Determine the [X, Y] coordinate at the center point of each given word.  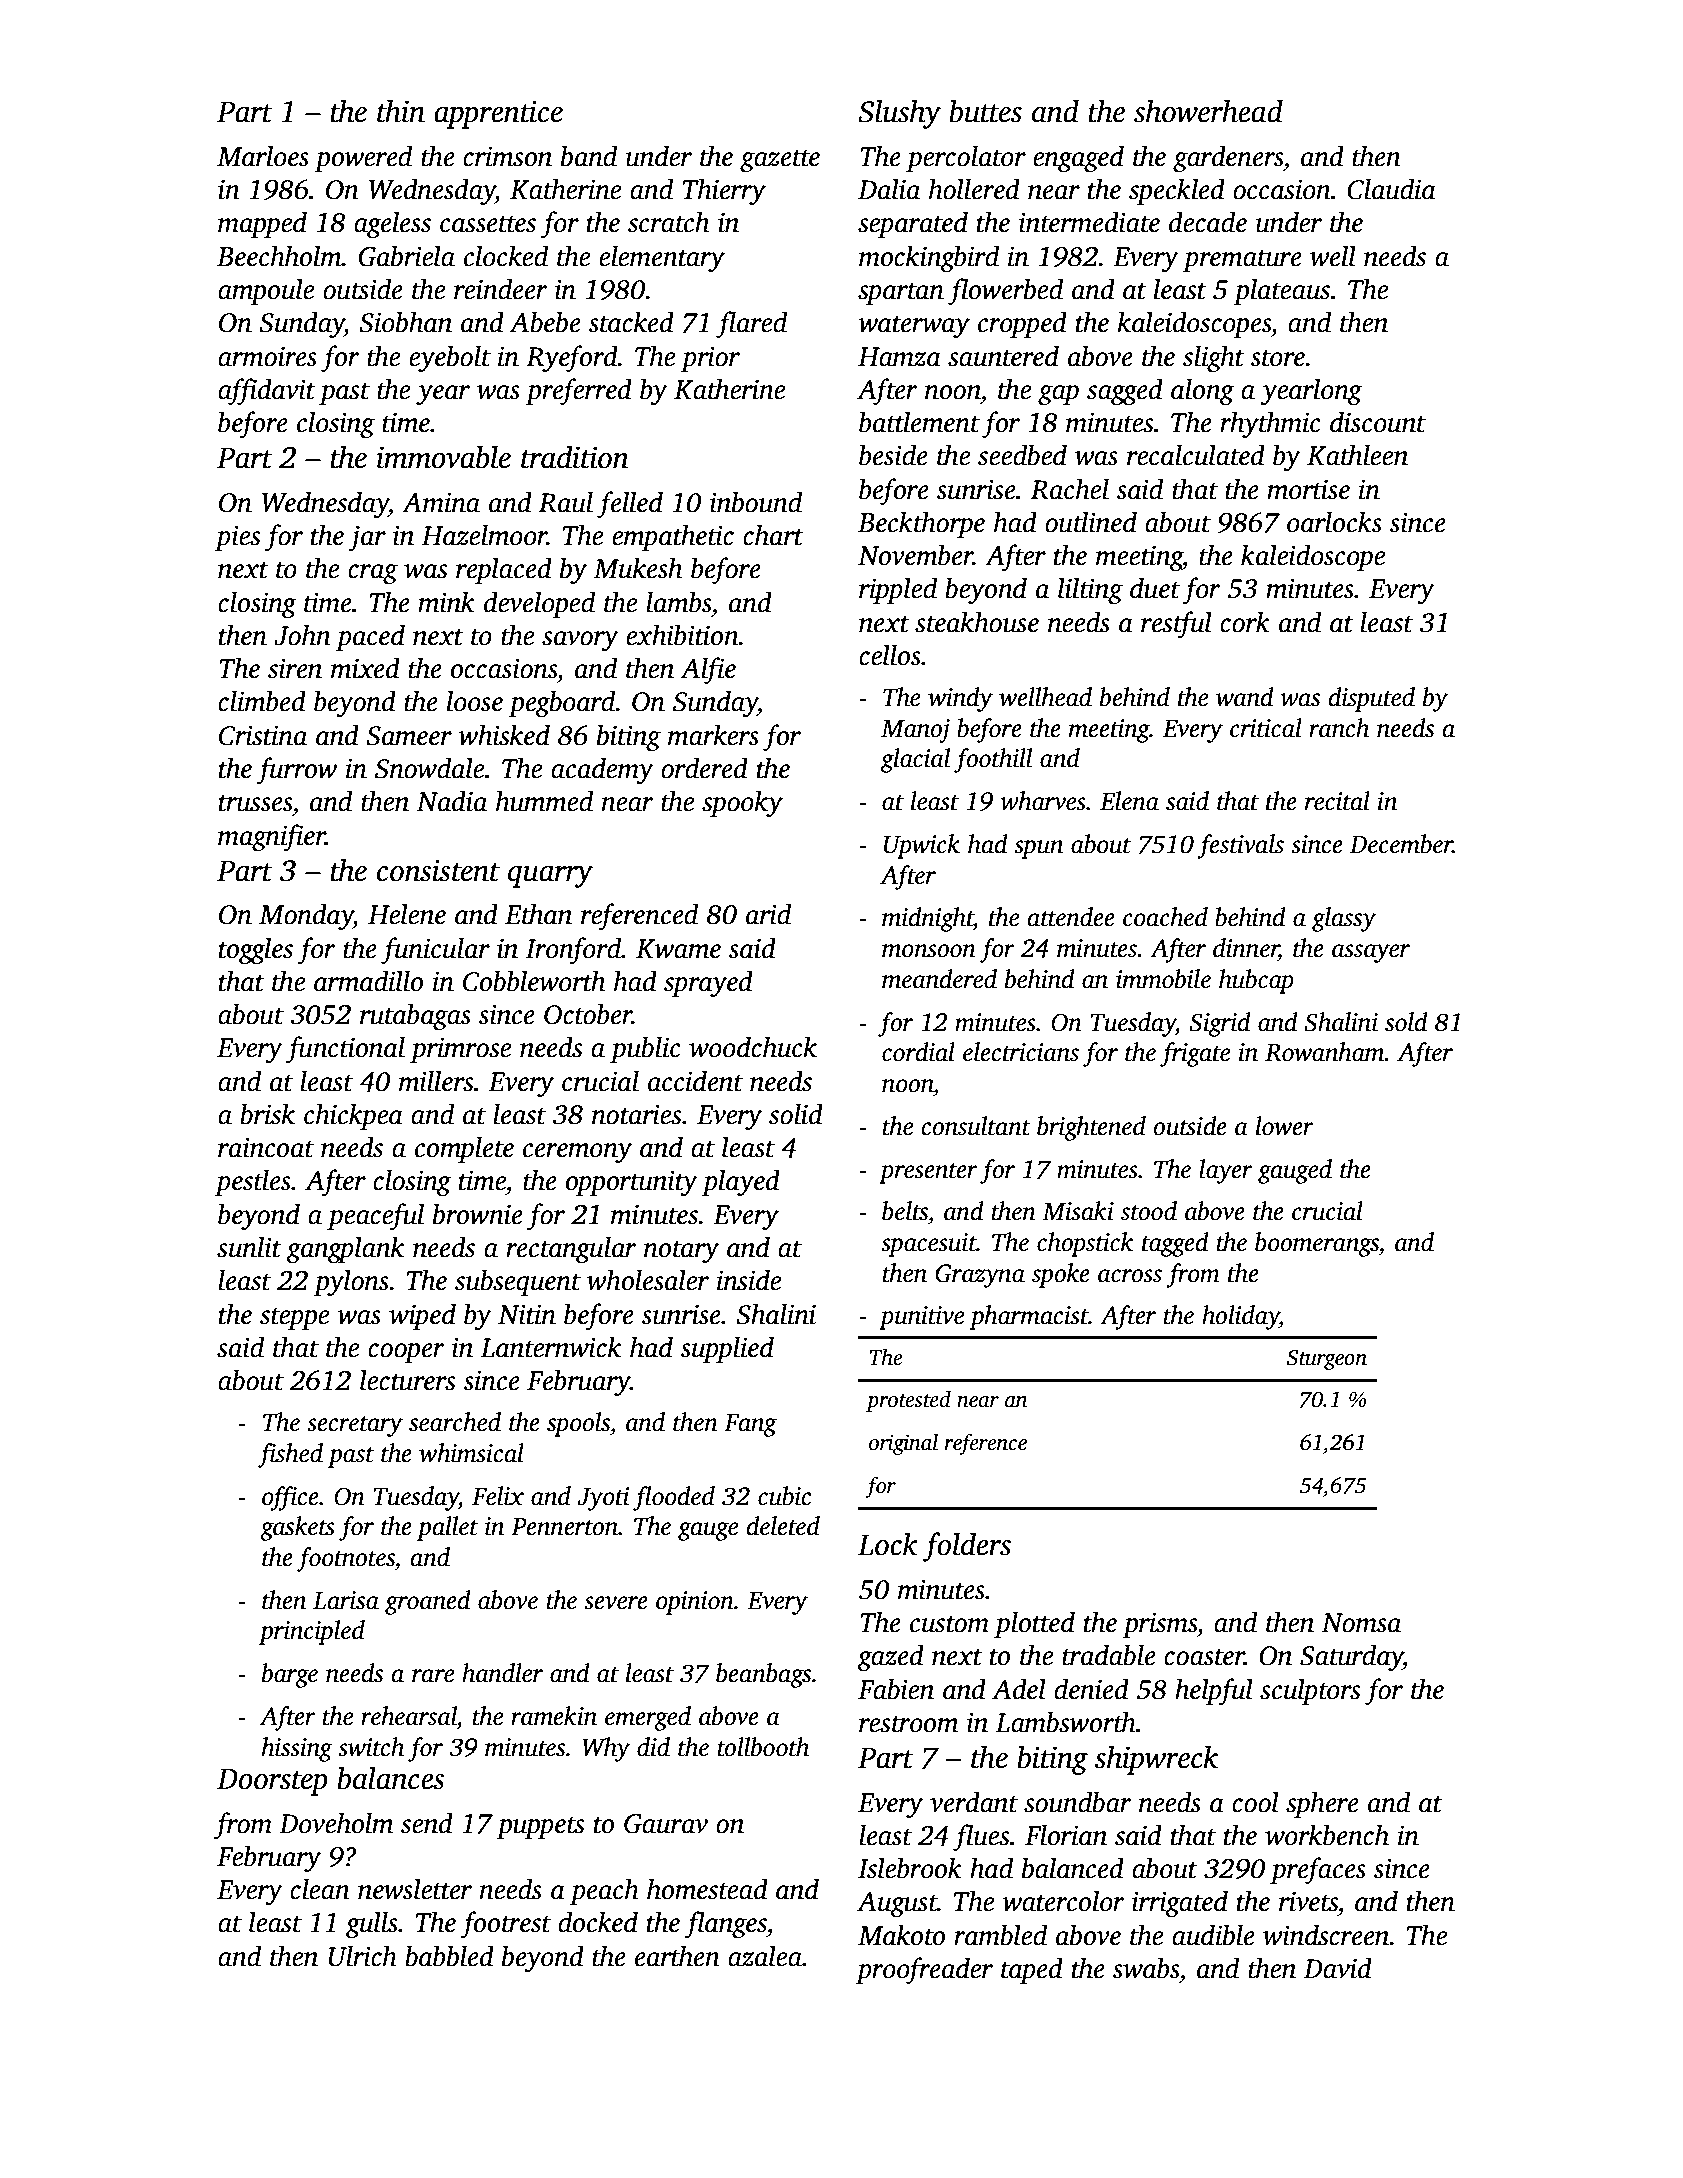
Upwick [922, 846]
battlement [919, 422]
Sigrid [1220, 1024]
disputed [1371, 699]
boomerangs [1317, 1244]
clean [320, 1889]
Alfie [708, 670]
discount [1378, 422]
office [290, 1498]
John [302, 635]
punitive [921, 1318]
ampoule [266, 291]
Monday [306, 916]
